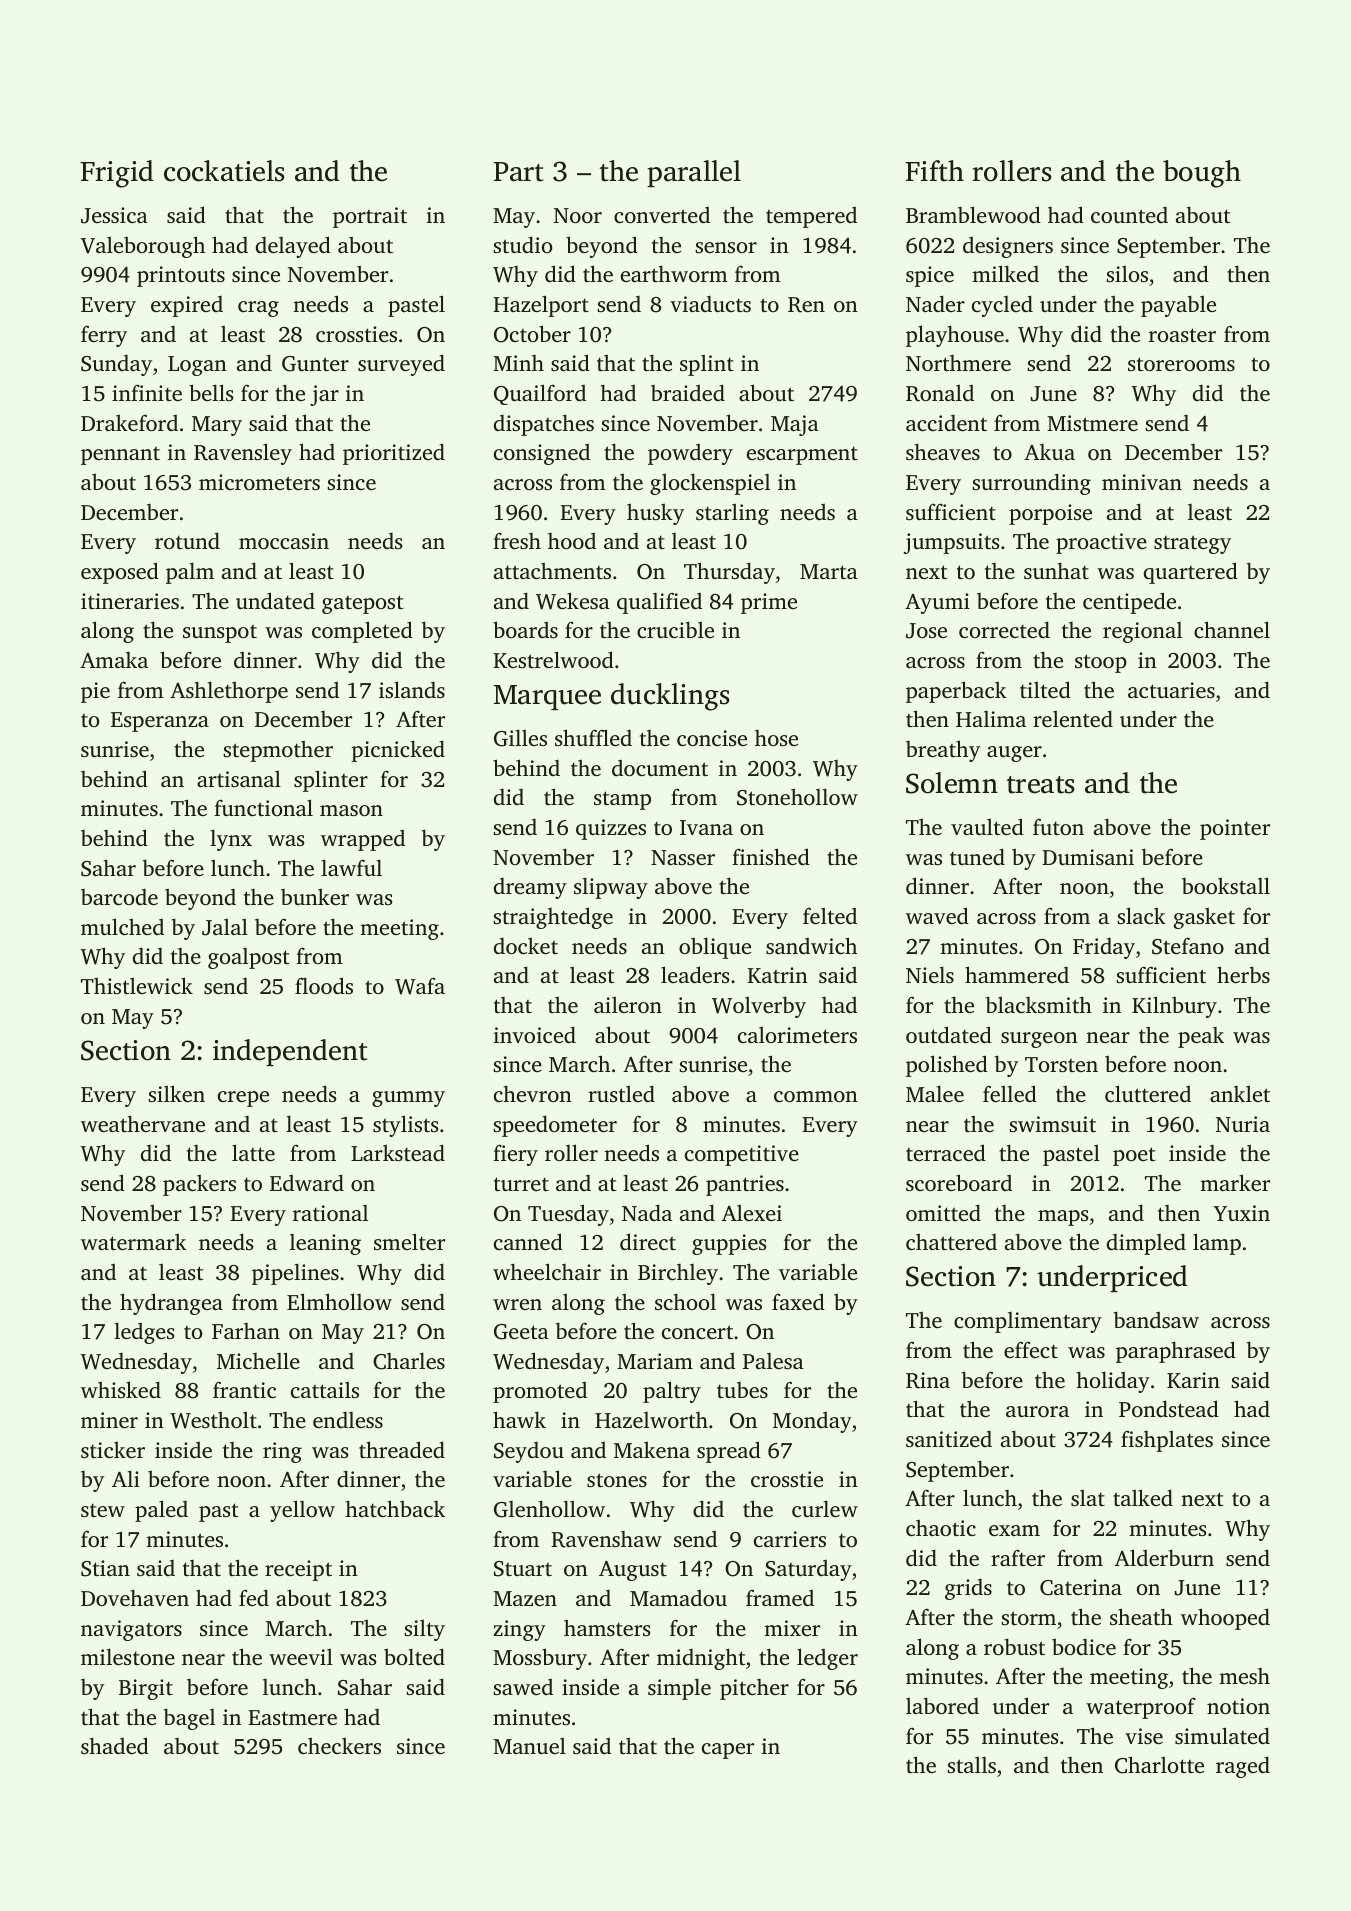  What do you see at coordinates (678, 1274) in the document?
I see `Birchley` at bounding box center [678, 1274].
